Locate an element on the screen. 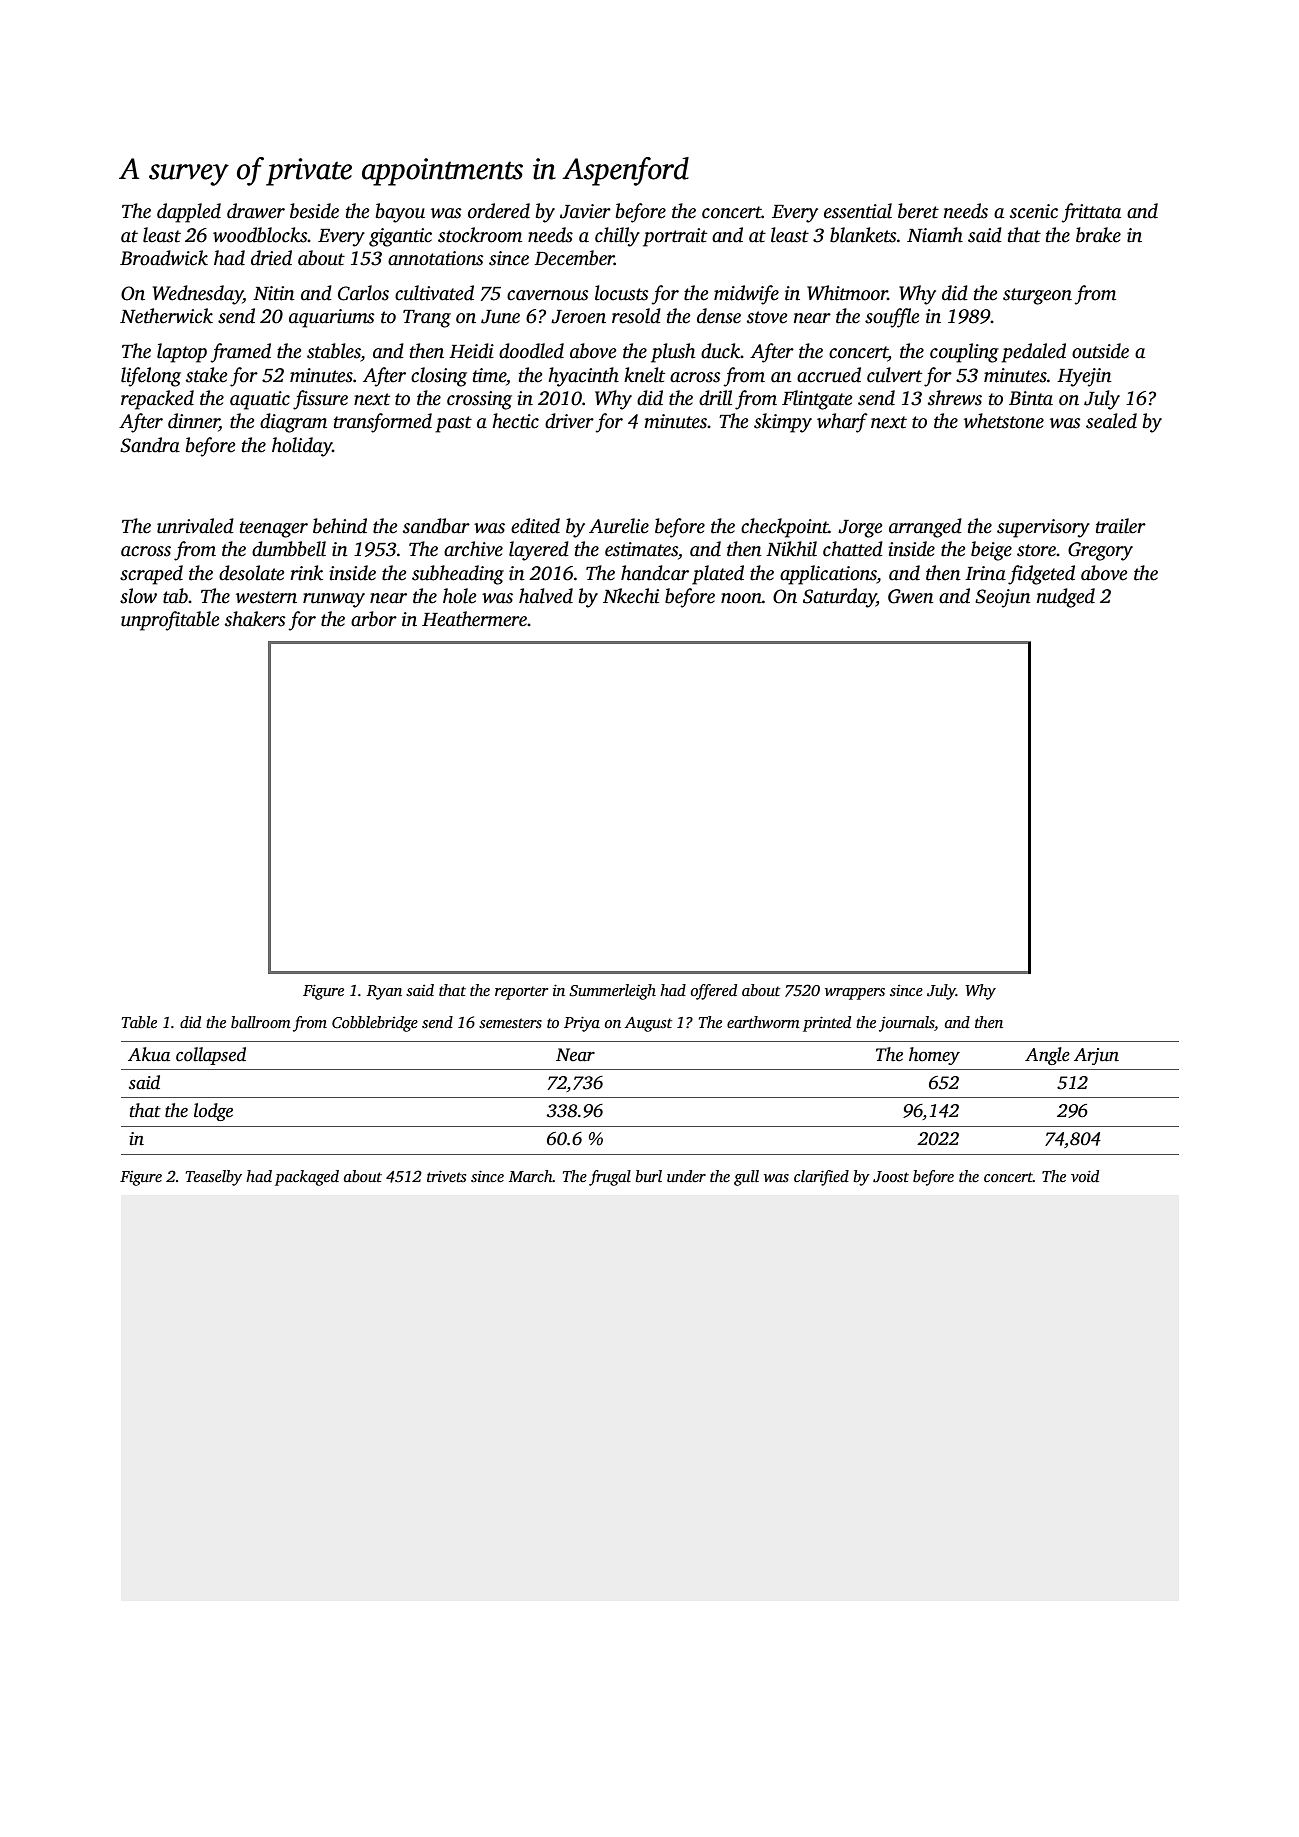 Image resolution: width=1299 pixels, height=1837 pixels. Teaselby is located at coordinates (214, 1178).
